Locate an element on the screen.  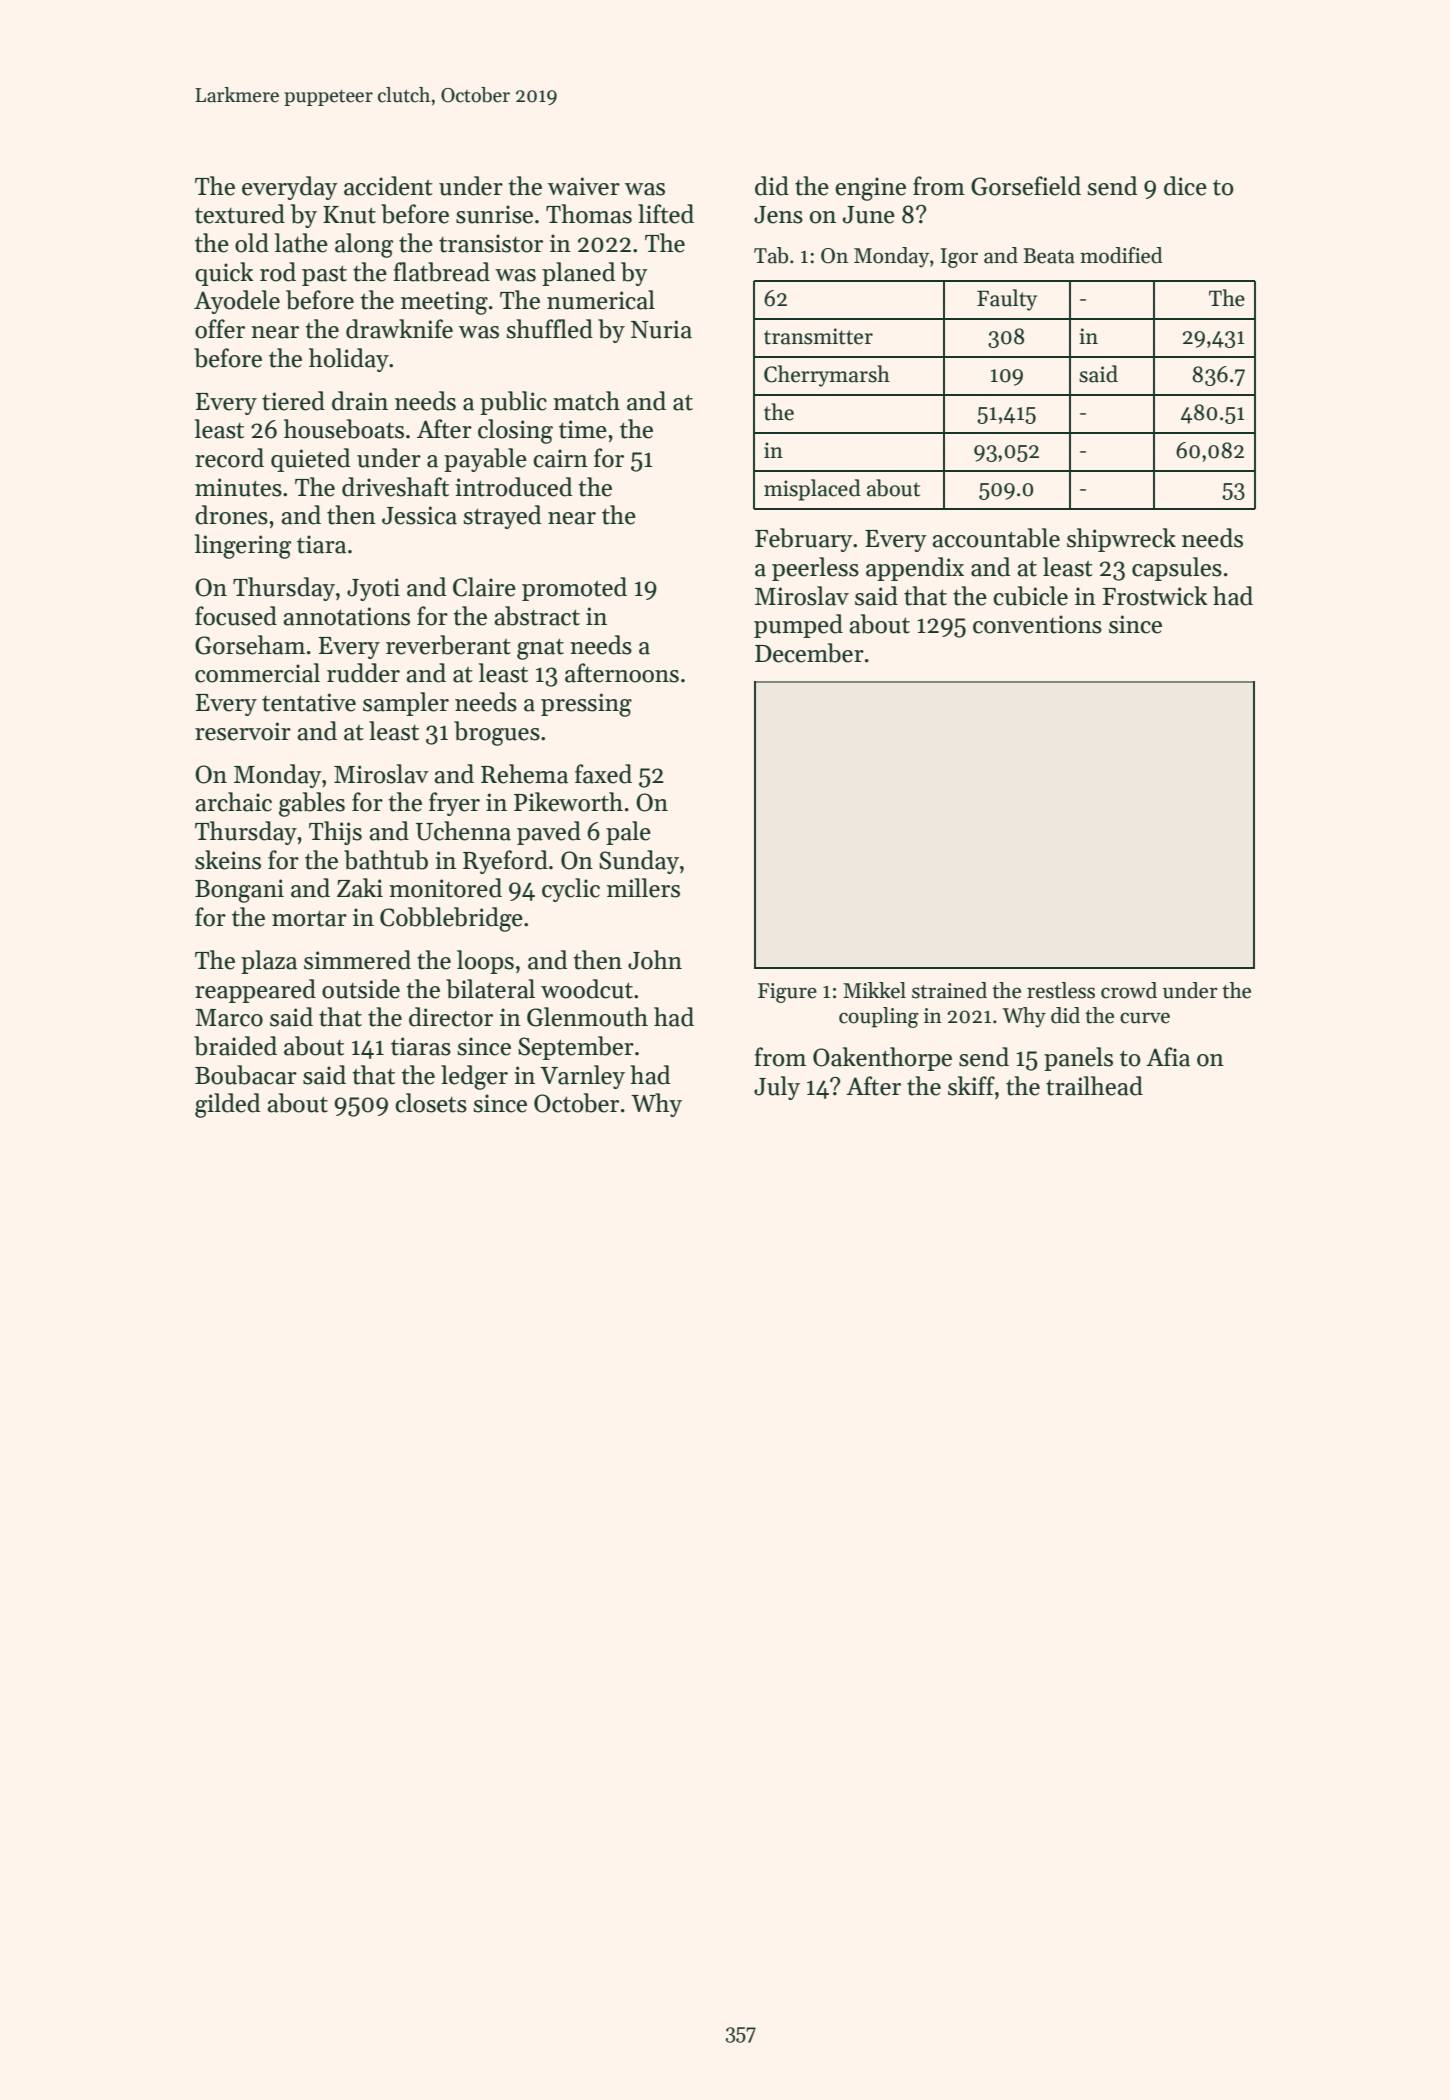
July is located at coordinates (777, 1088).
